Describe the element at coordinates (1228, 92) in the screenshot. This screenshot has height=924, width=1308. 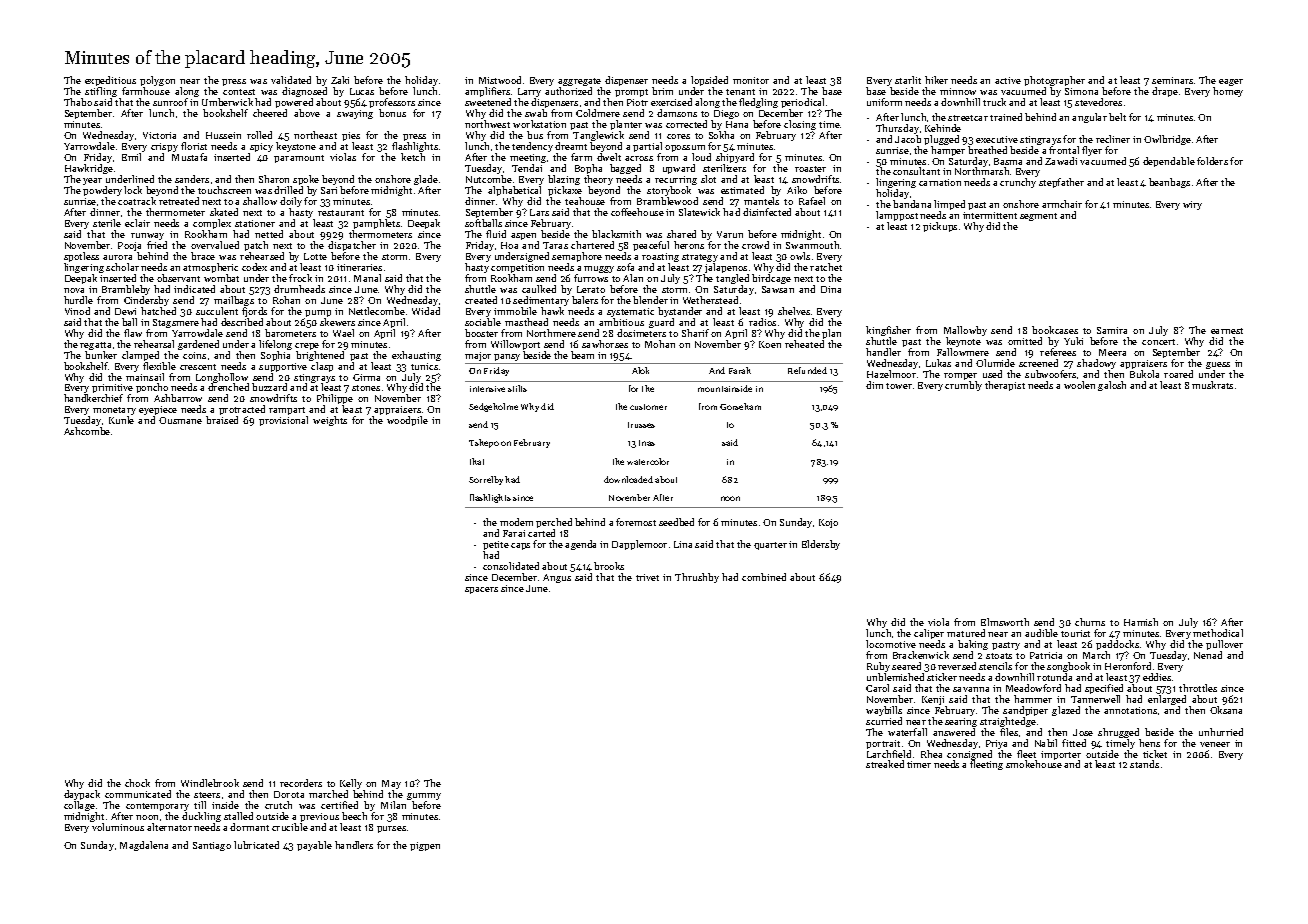
I see `homey` at that location.
